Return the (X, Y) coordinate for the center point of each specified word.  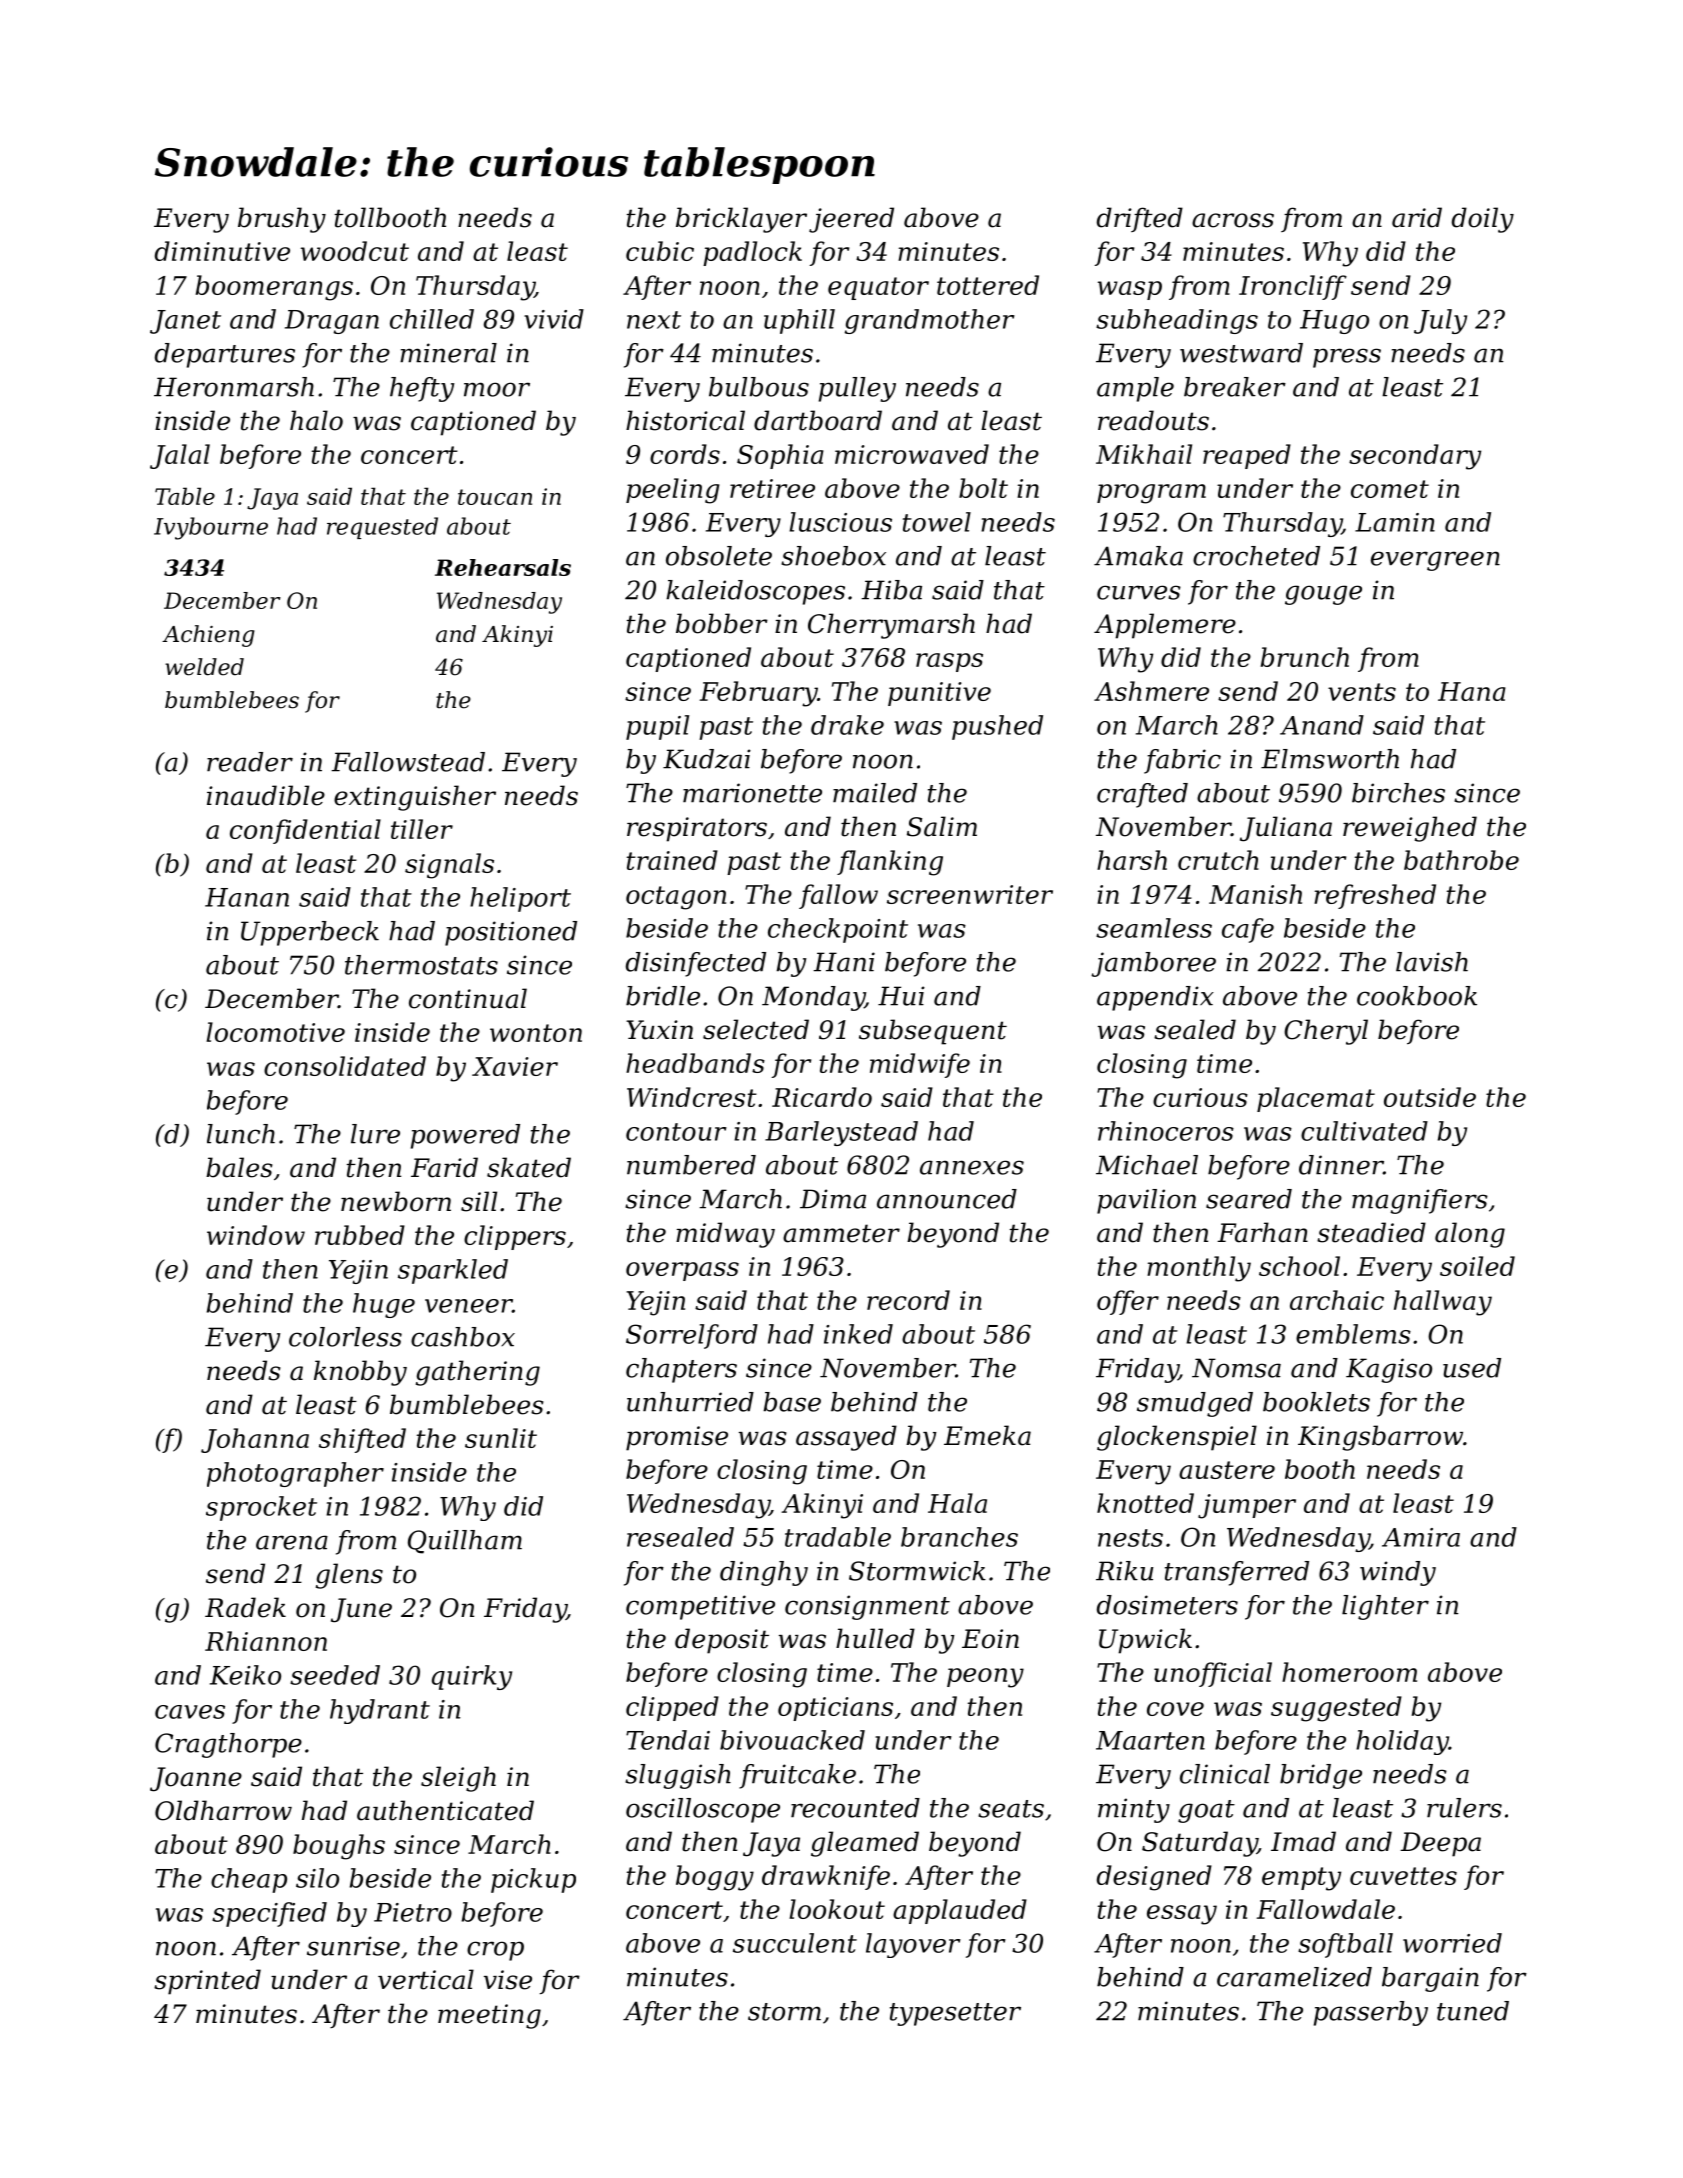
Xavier (515, 1066)
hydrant (380, 1711)
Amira (1421, 1537)
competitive (700, 1607)
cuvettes (1403, 1876)
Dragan (332, 322)
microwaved (912, 454)
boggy (715, 1878)
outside (1430, 1097)
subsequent (933, 1032)
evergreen (1435, 561)
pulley (857, 389)
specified (269, 1914)
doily (1483, 220)
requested (382, 528)
